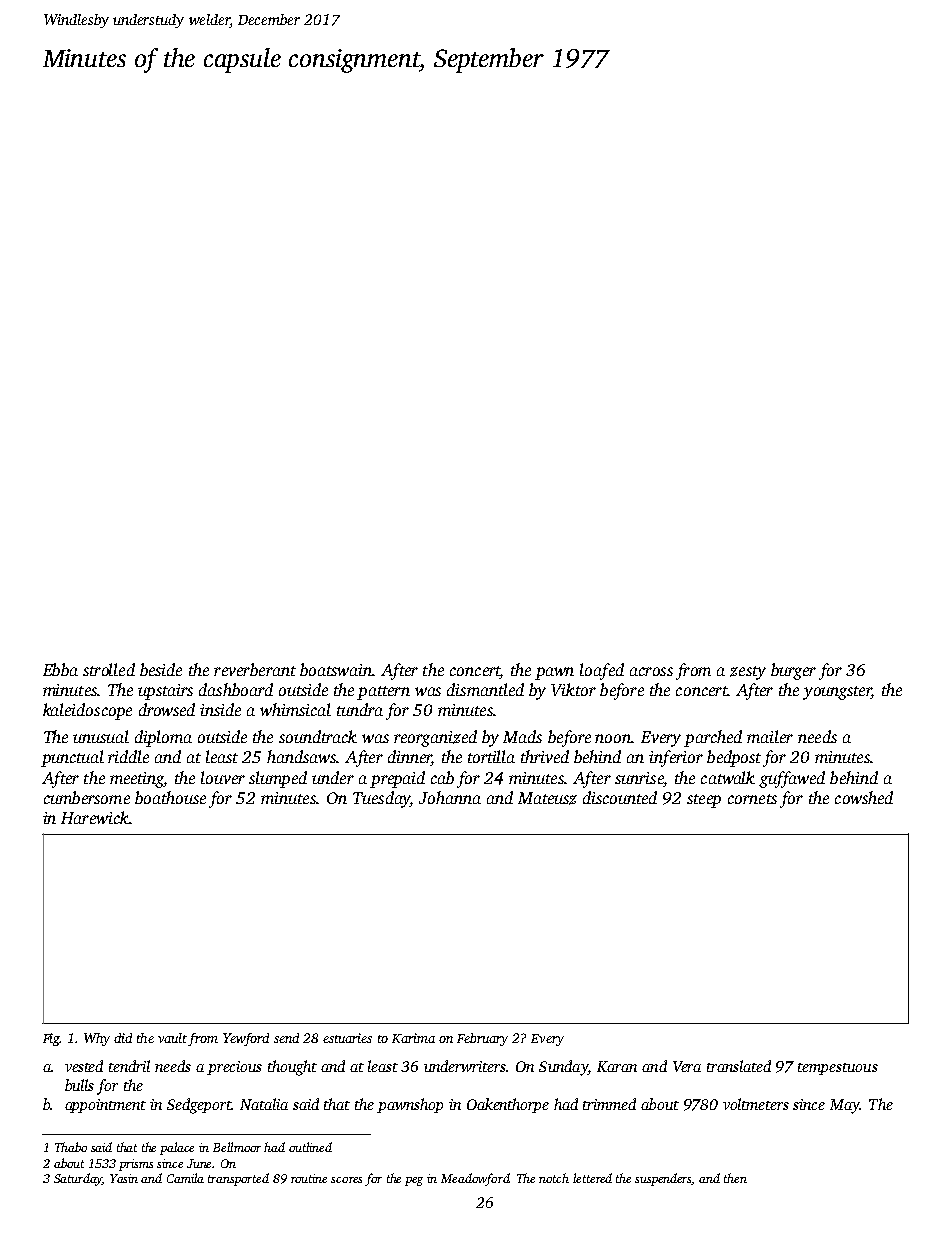 This document has height=1233, width=952. What do you see at coordinates (72, 758) in the document?
I see `punctual` at bounding box center [72, 758].
